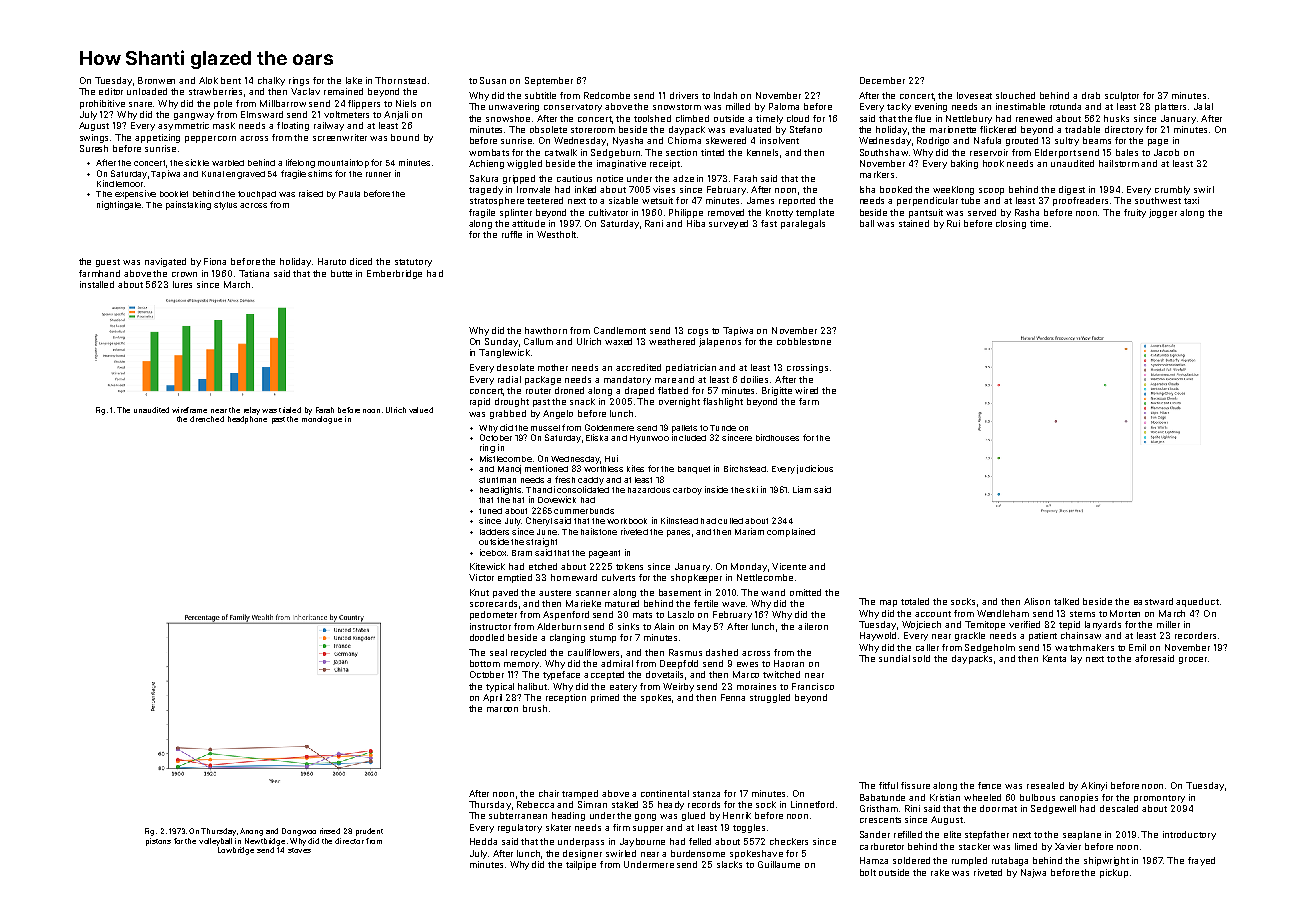  What do you see at coordinates (94, 148) in the image?
I see `Suresh` at bounding box center [94, 148].
